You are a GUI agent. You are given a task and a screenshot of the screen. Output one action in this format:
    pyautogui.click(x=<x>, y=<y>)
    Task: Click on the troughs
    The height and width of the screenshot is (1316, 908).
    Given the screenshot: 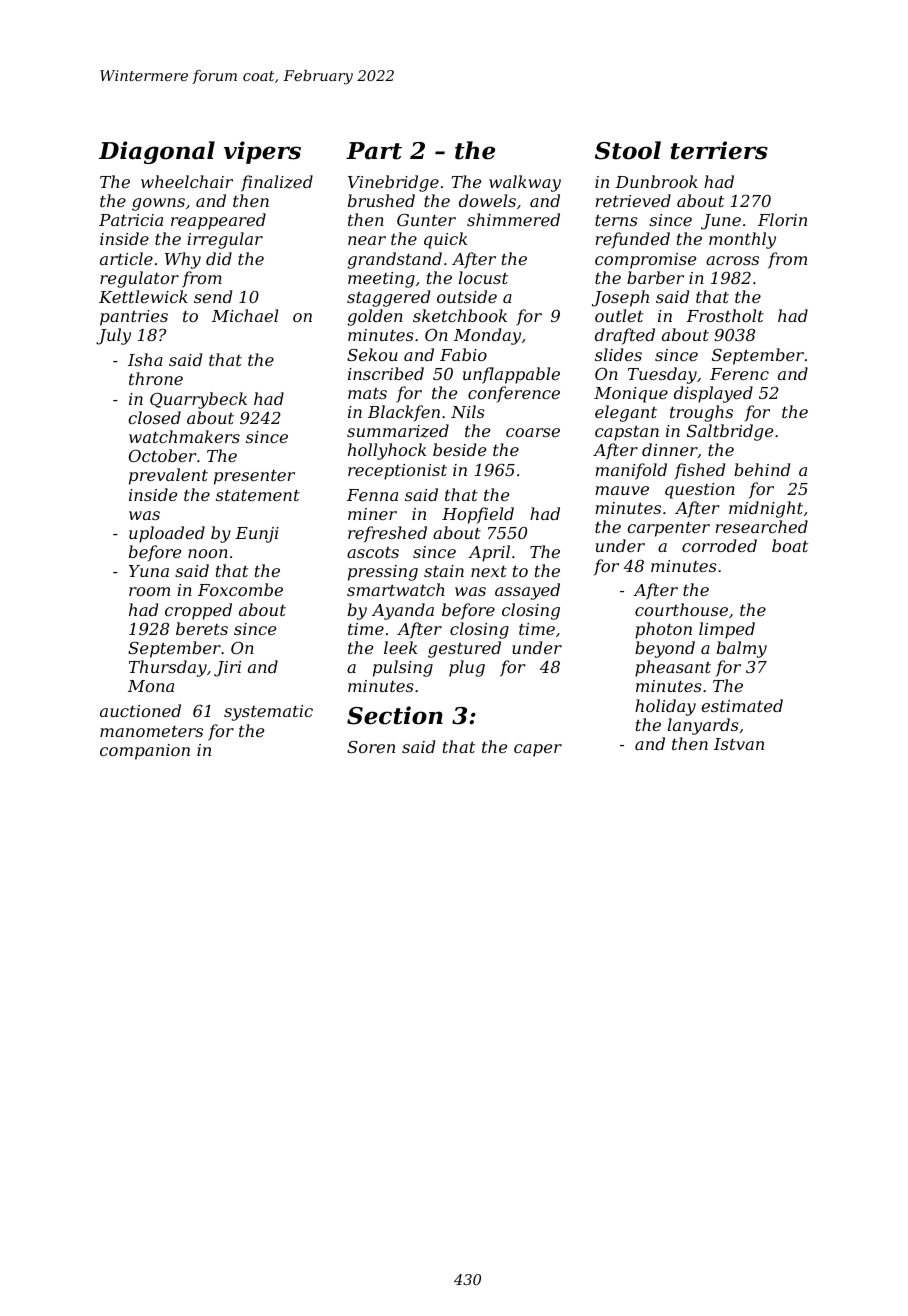 What is the action you would take?
    pyautogui.click(x=701, y=413)
